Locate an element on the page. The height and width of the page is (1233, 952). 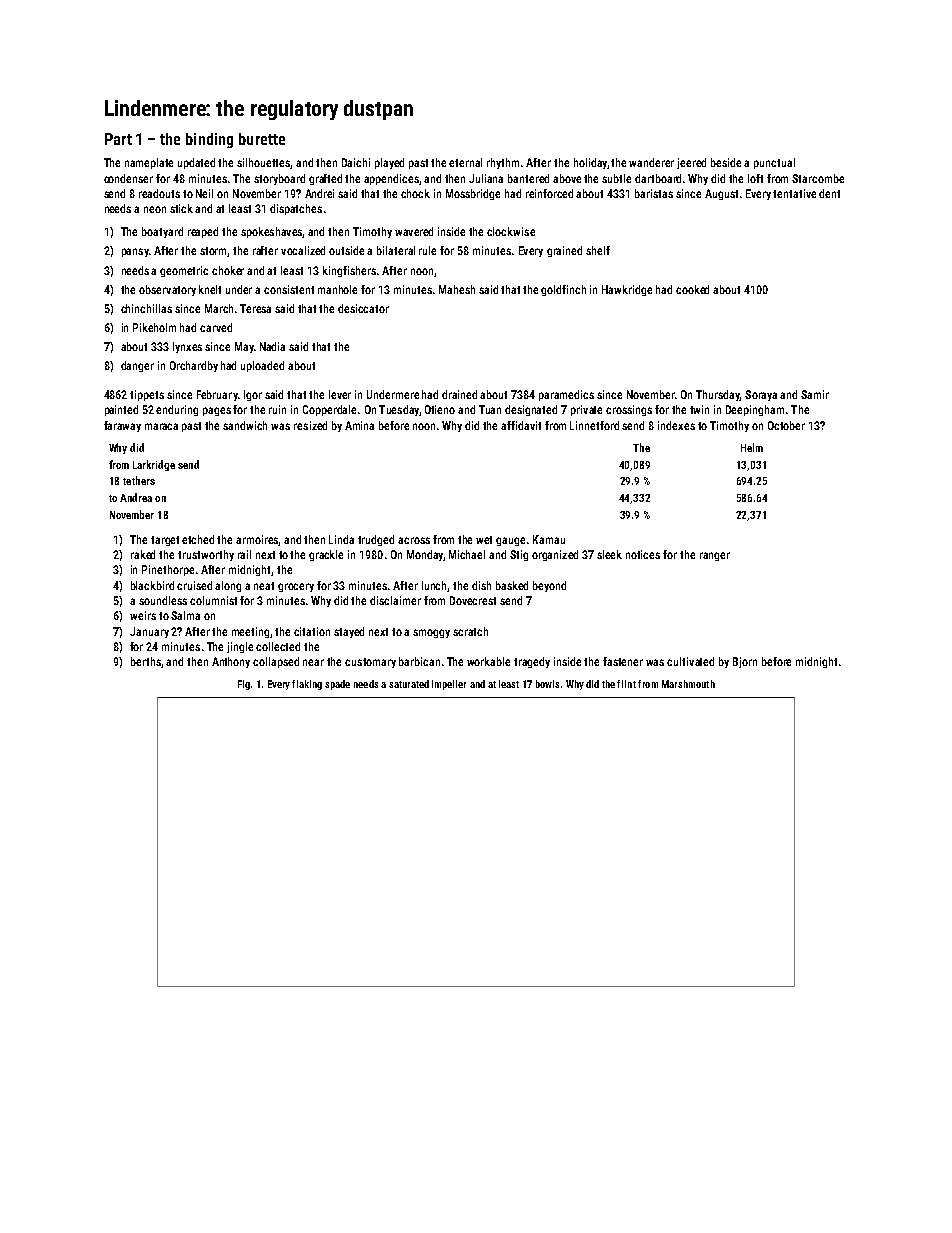
Marshmouth is located at coordinates (688, 684).
